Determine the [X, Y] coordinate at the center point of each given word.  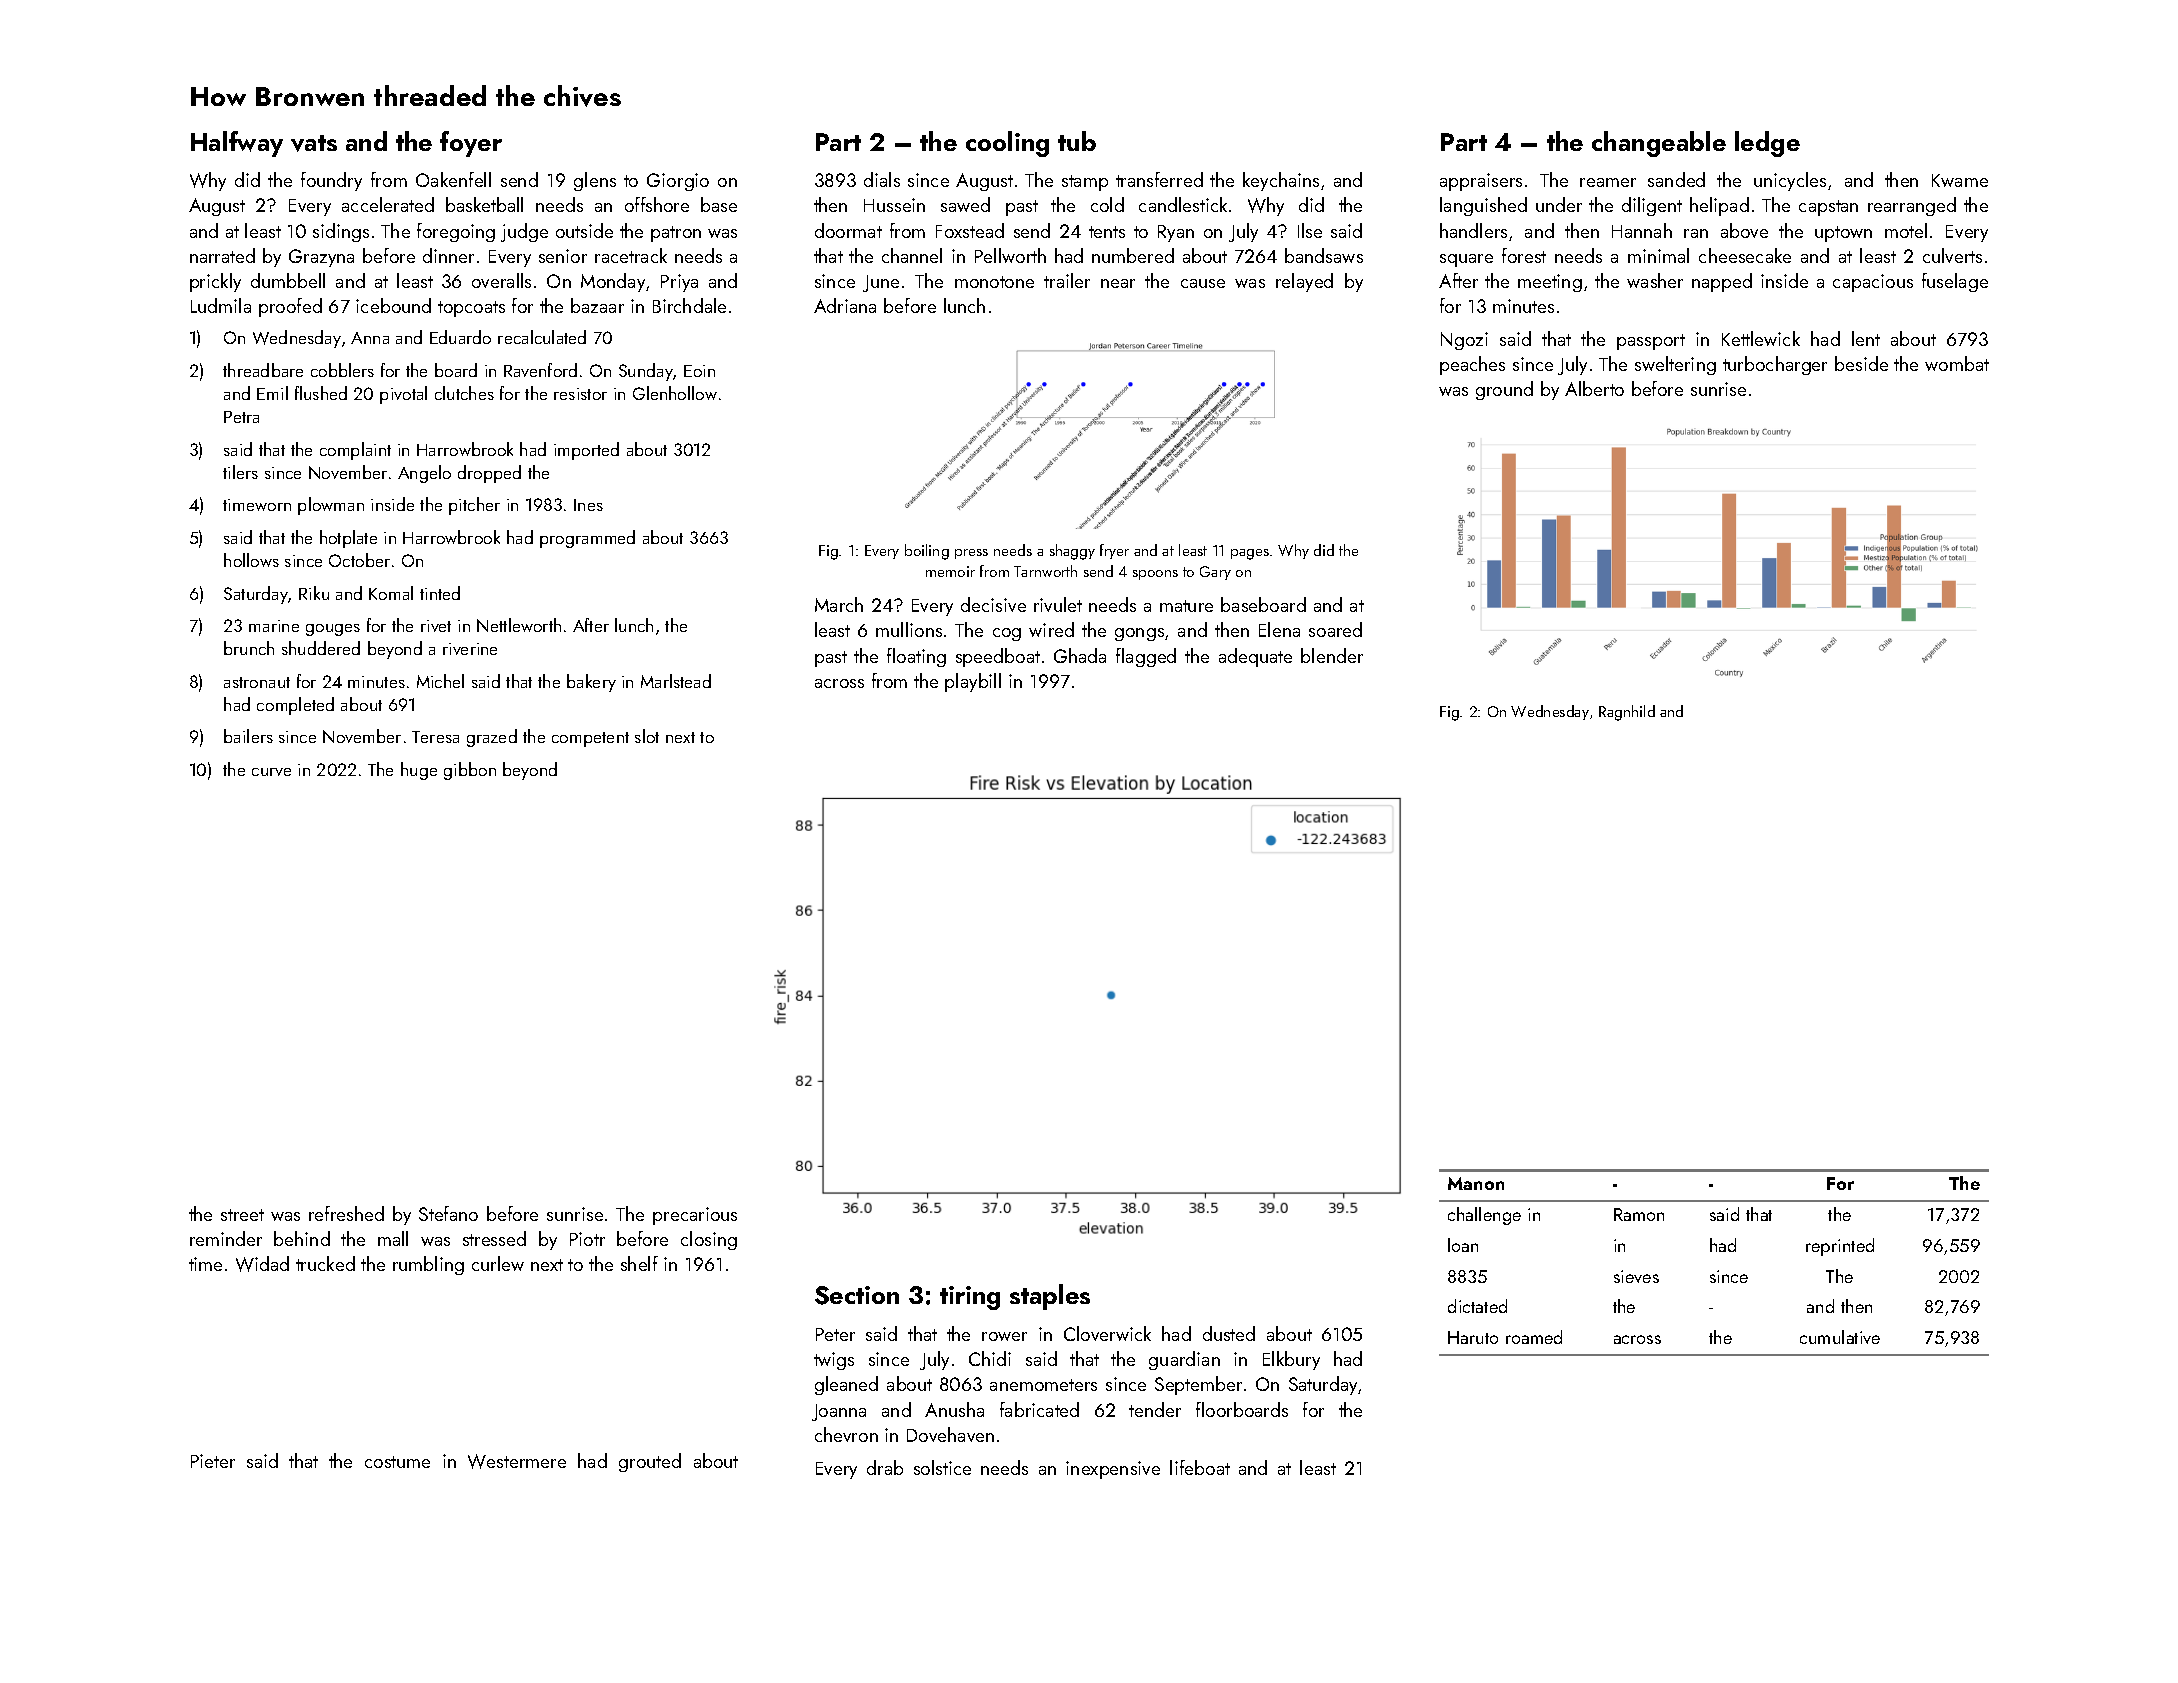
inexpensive [1113, 1470]
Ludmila [221, 305]
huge [419, 771]
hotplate [348, 539]
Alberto [1594, 388]
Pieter [213, 1461]
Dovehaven [950, 1434]
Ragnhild [1627, 713]
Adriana [845, 305]
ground [1504, 390]
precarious [695, 1216]
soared [1335, 629]
